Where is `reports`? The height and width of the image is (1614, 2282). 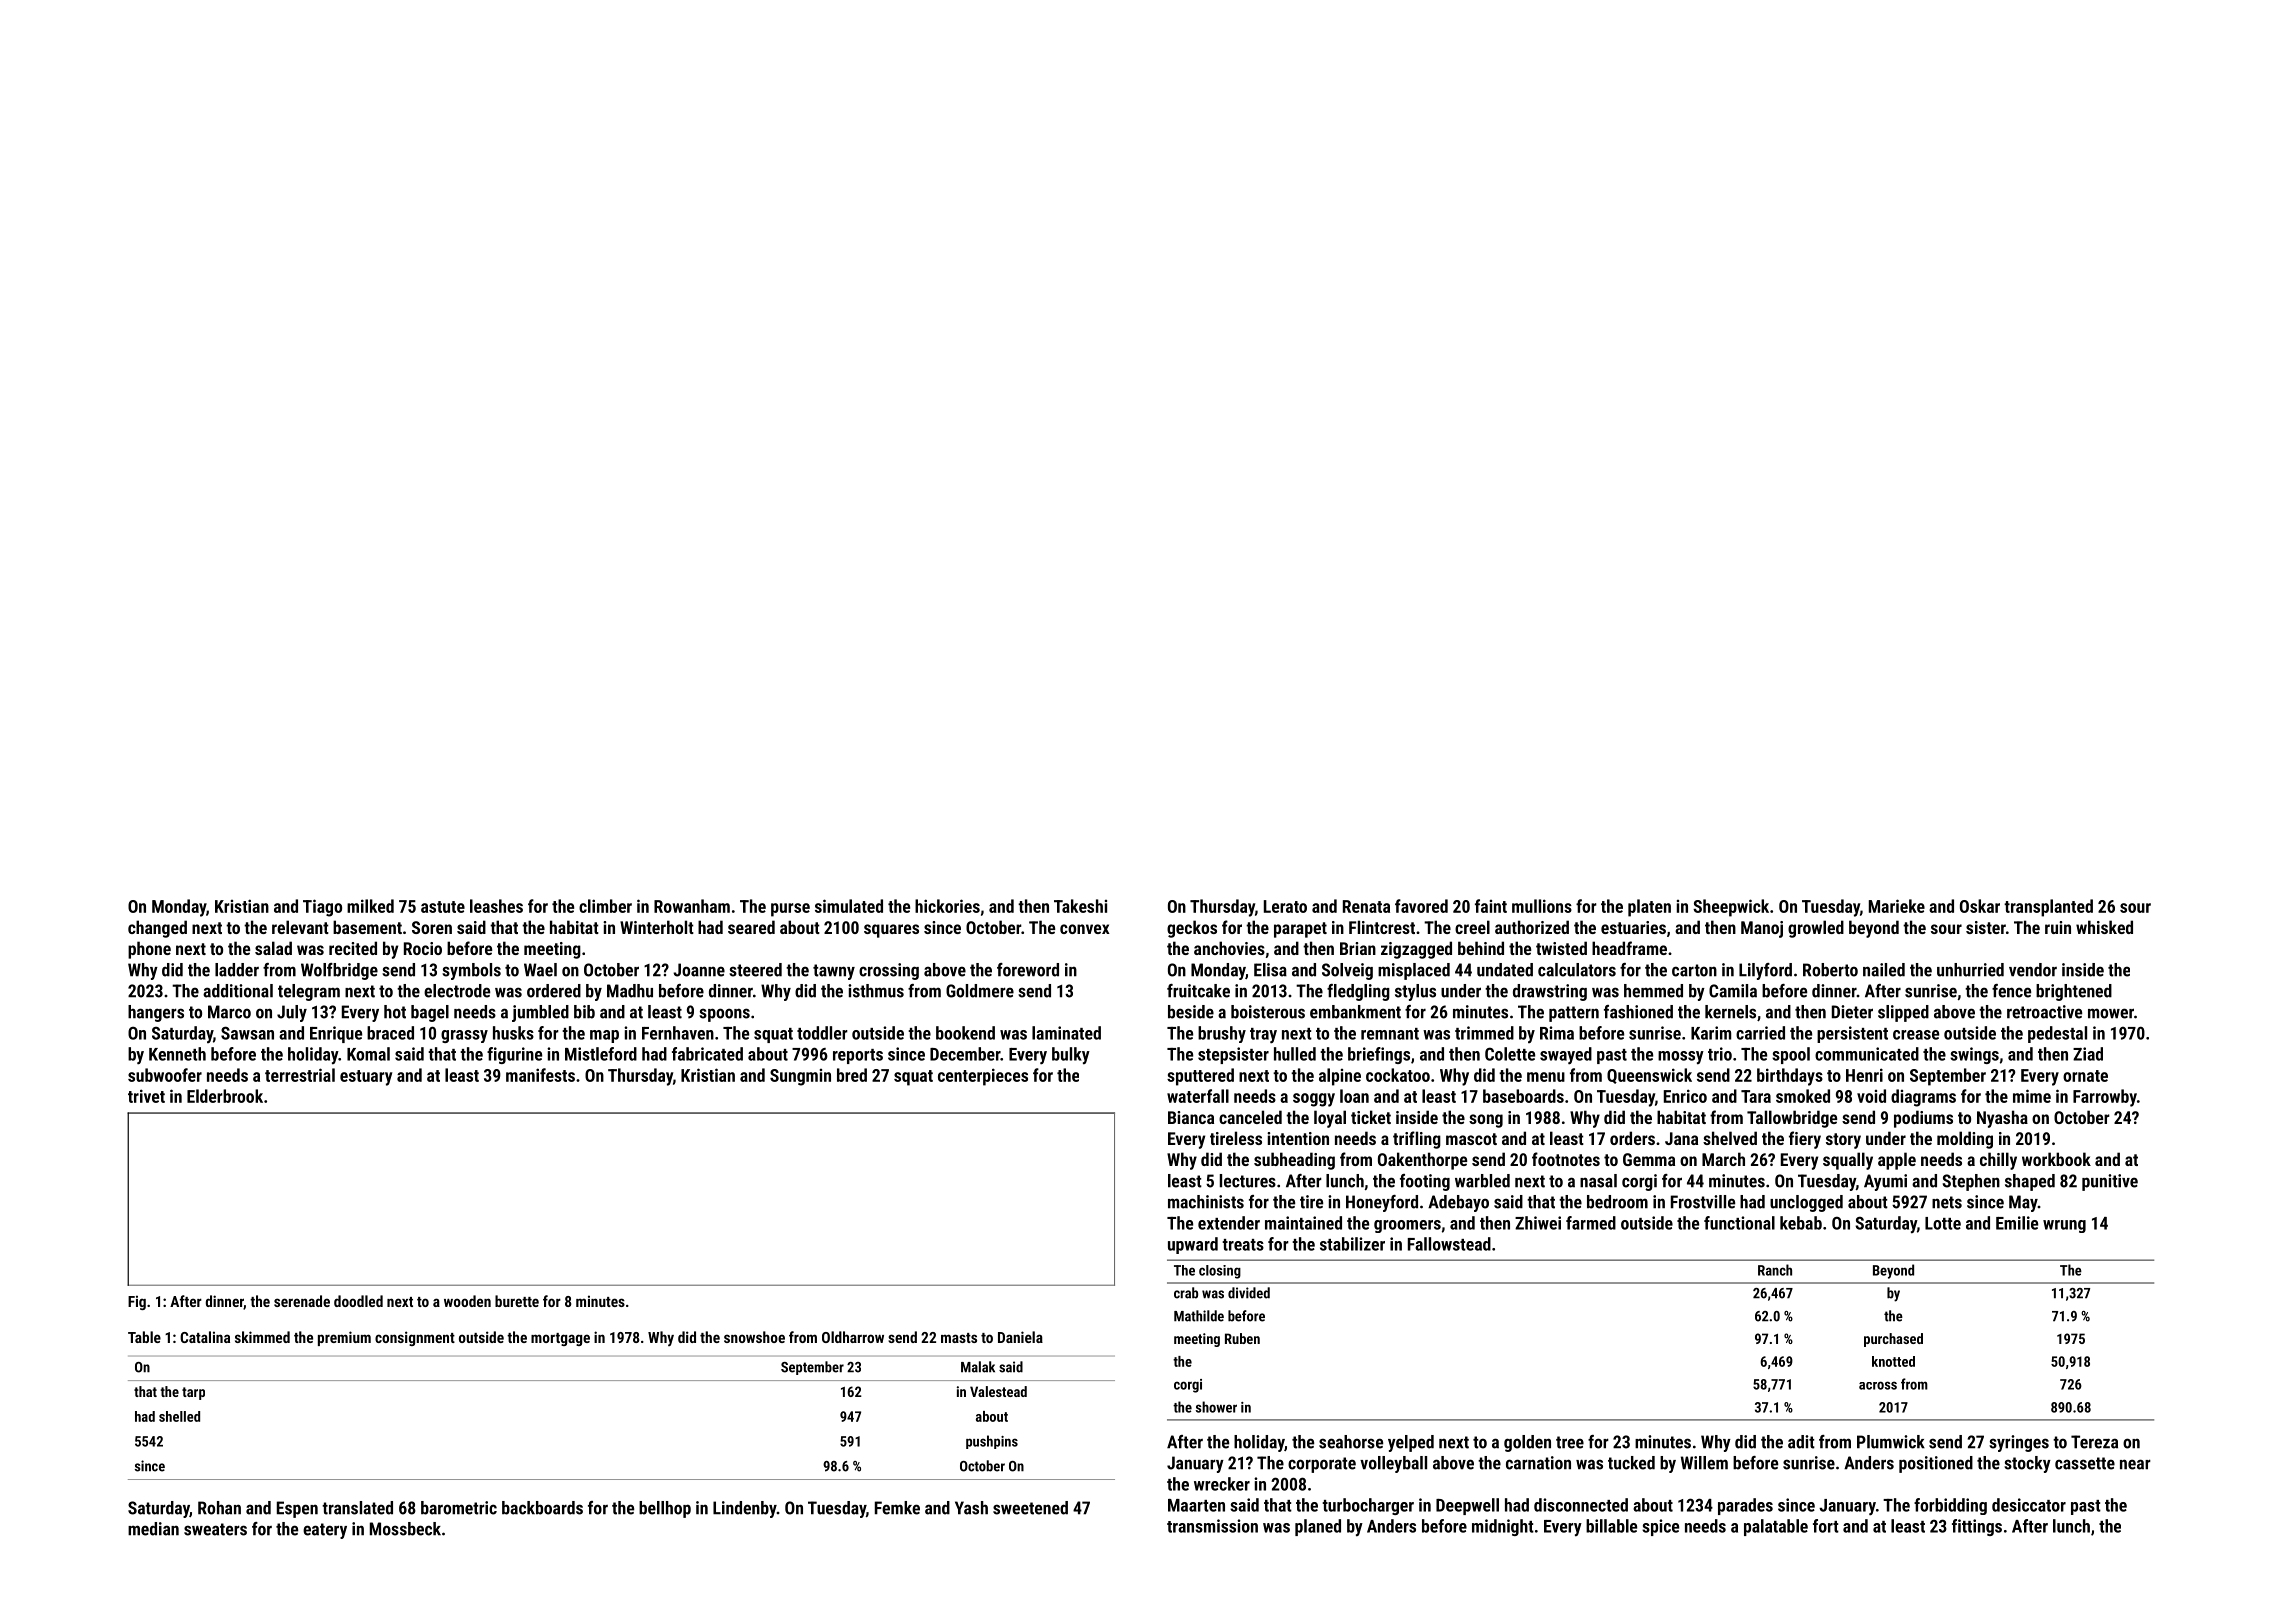
reports is located at coordinates (858, 1056).
